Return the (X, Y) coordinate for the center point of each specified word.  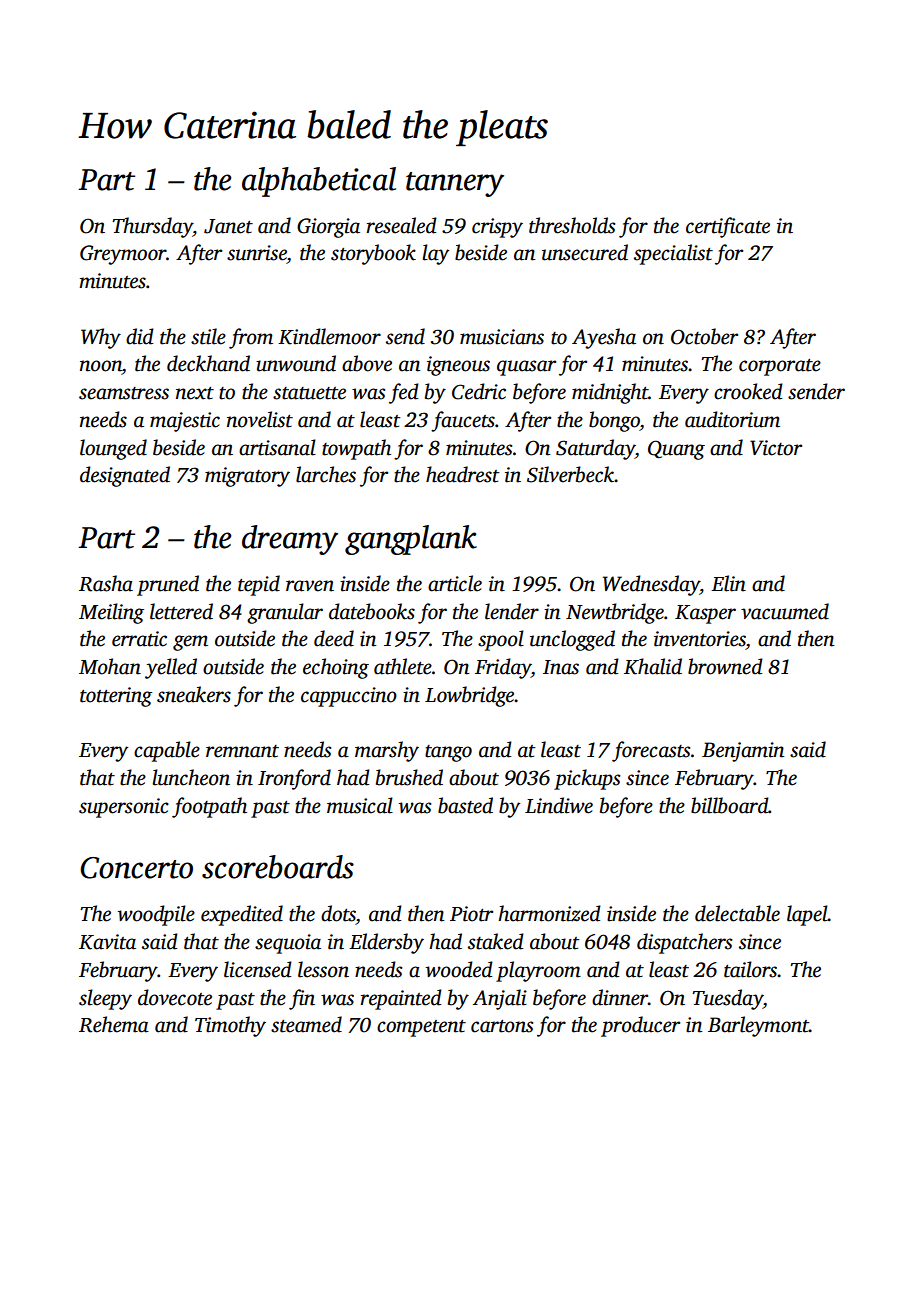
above (367, 363)
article (455, 583)
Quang (676, 450)
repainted (401, 999)
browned (725, 666)
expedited (242, 915)
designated (125, 476)
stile (208, 336)
